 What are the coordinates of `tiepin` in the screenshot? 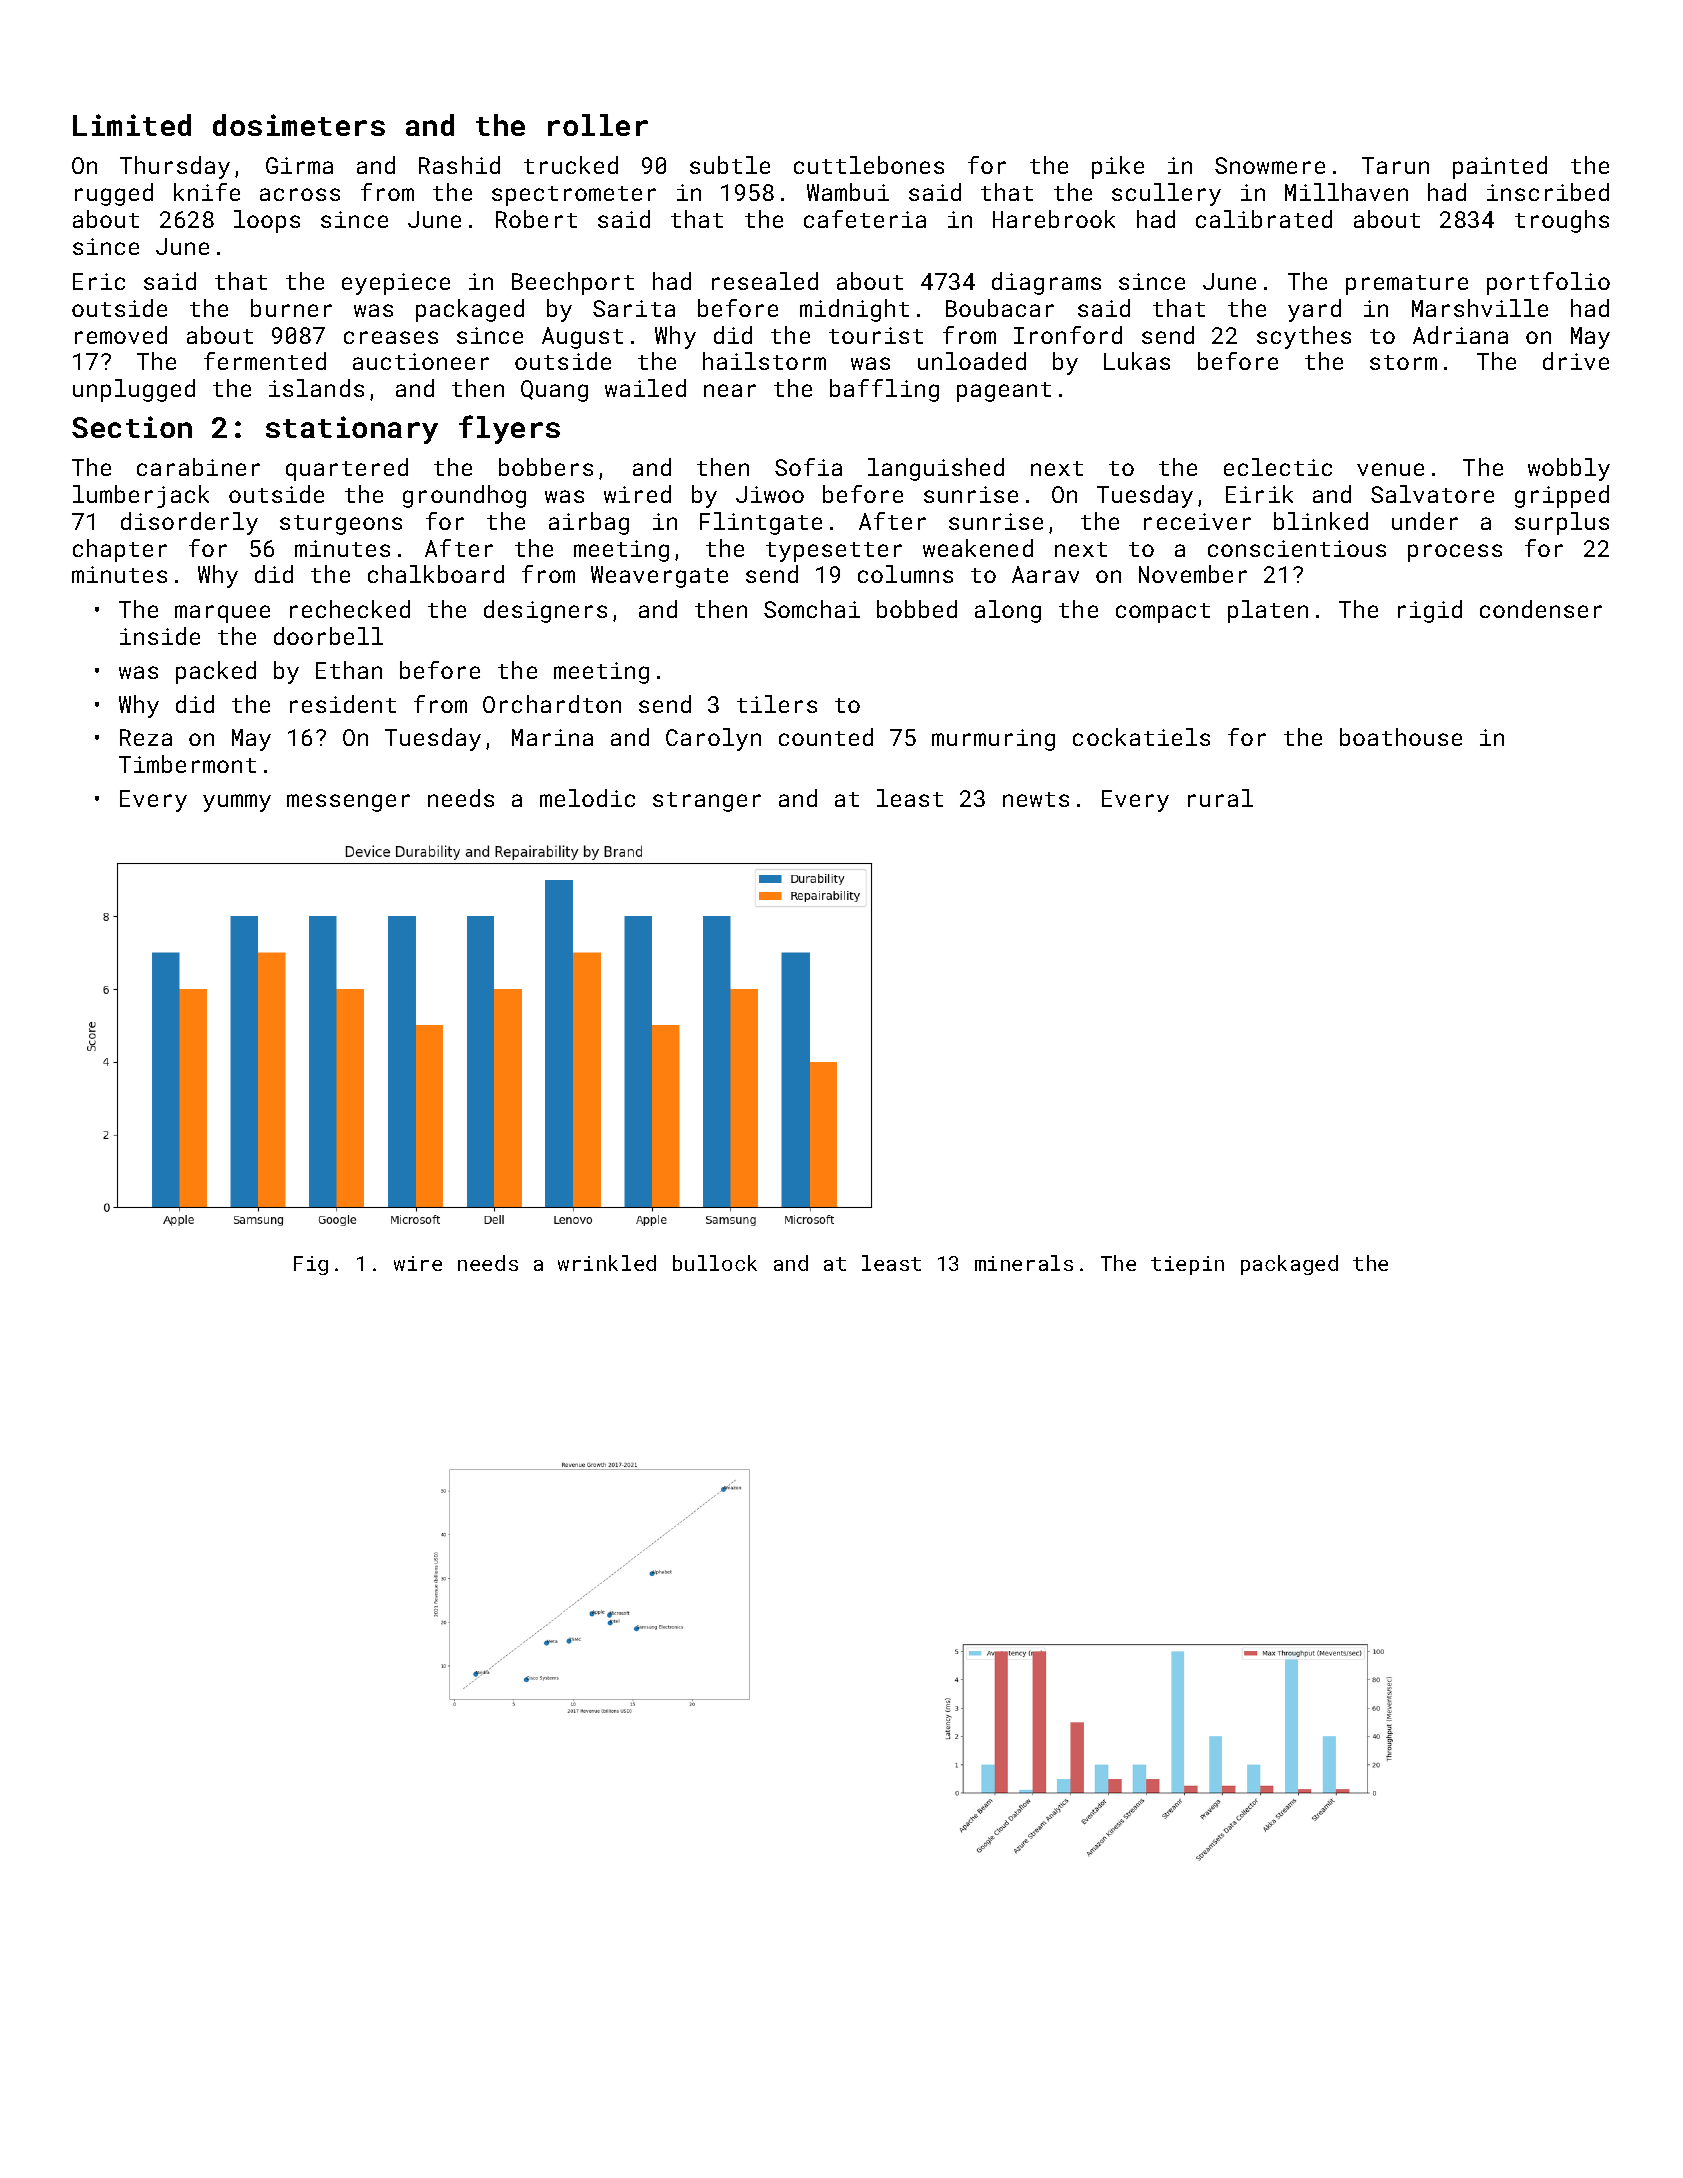 It's located at (1187, 1265).
